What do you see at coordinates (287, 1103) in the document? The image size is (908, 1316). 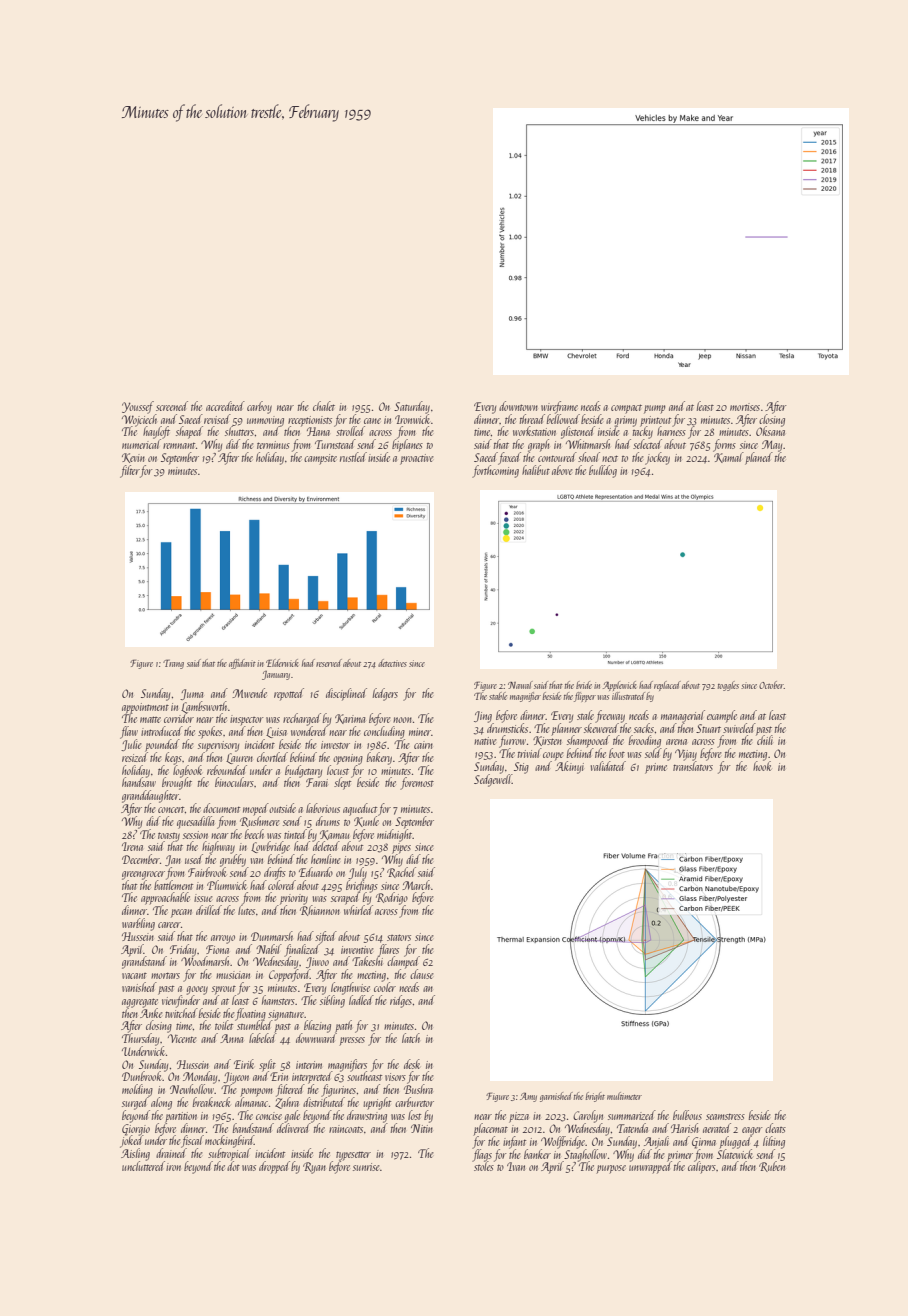 I see `Zahra` at bounding box center [287, 1103].
